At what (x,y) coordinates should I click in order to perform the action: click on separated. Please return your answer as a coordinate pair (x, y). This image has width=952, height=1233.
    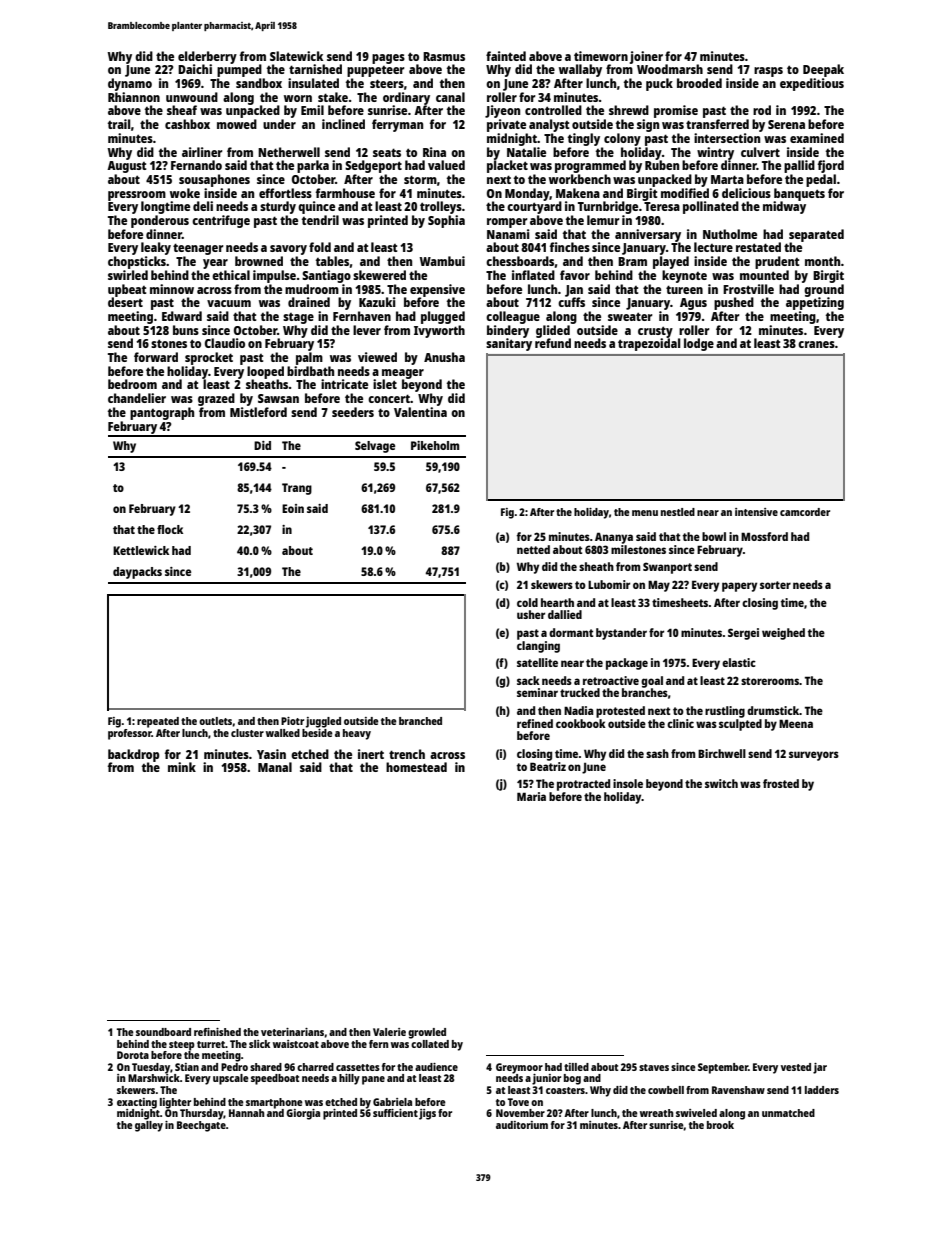
    Looking at the image, I should click on (816, 235).
